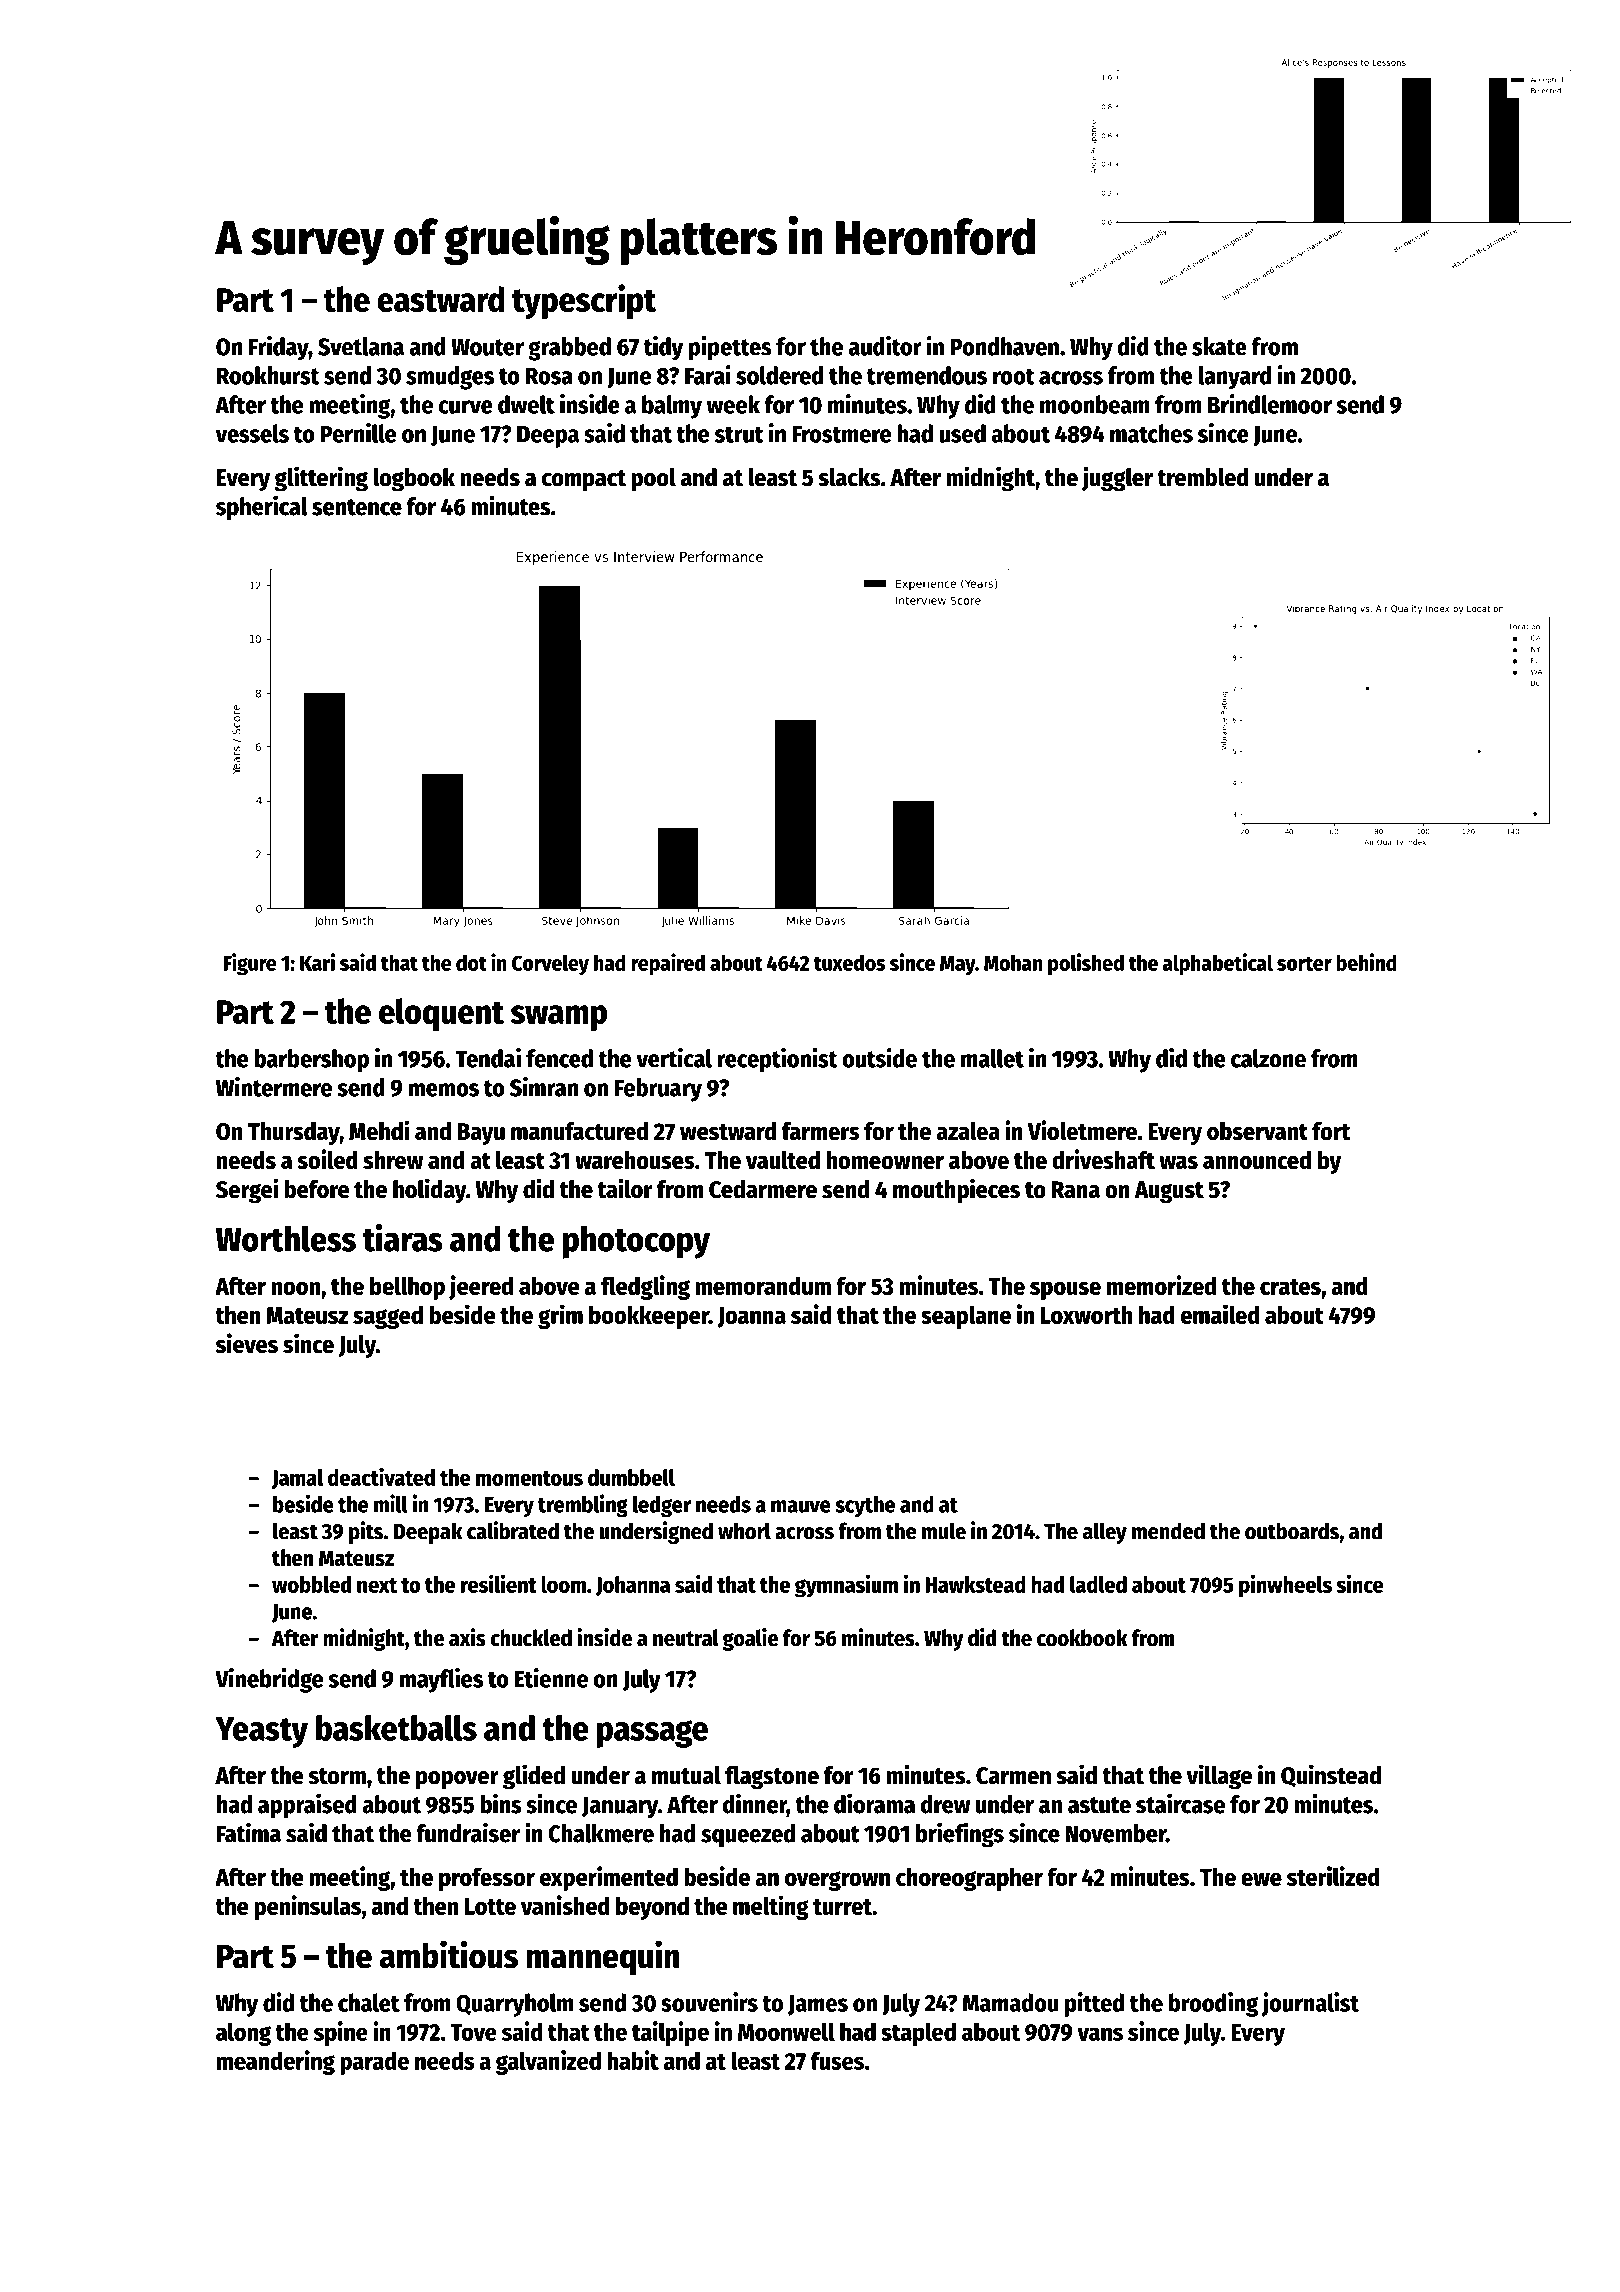 This screenshot has height=2292, width=1620. I want to click on announced, so click(1257, 1160).
